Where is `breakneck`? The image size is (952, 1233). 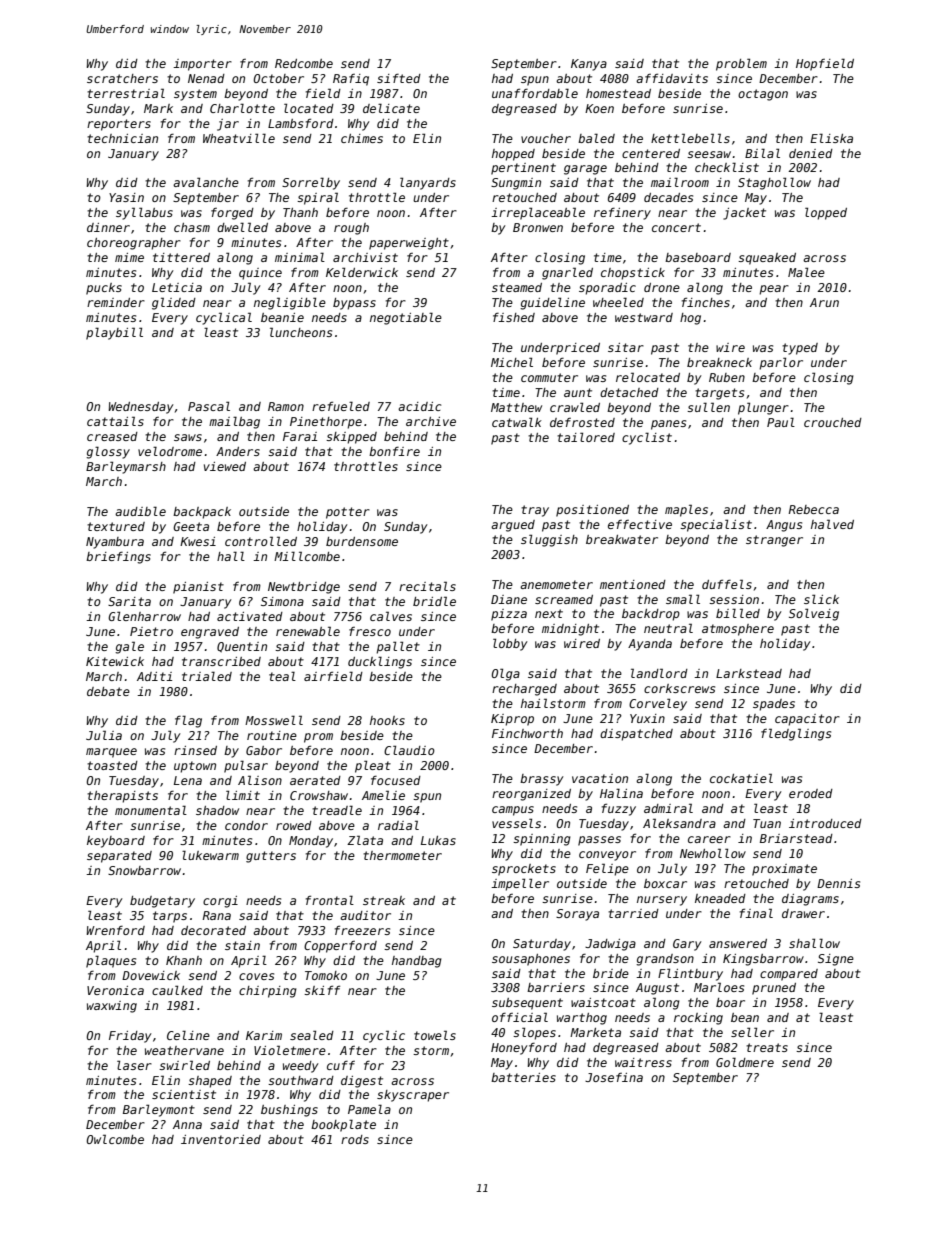 breakneck is located at coordinates (719, 362).
